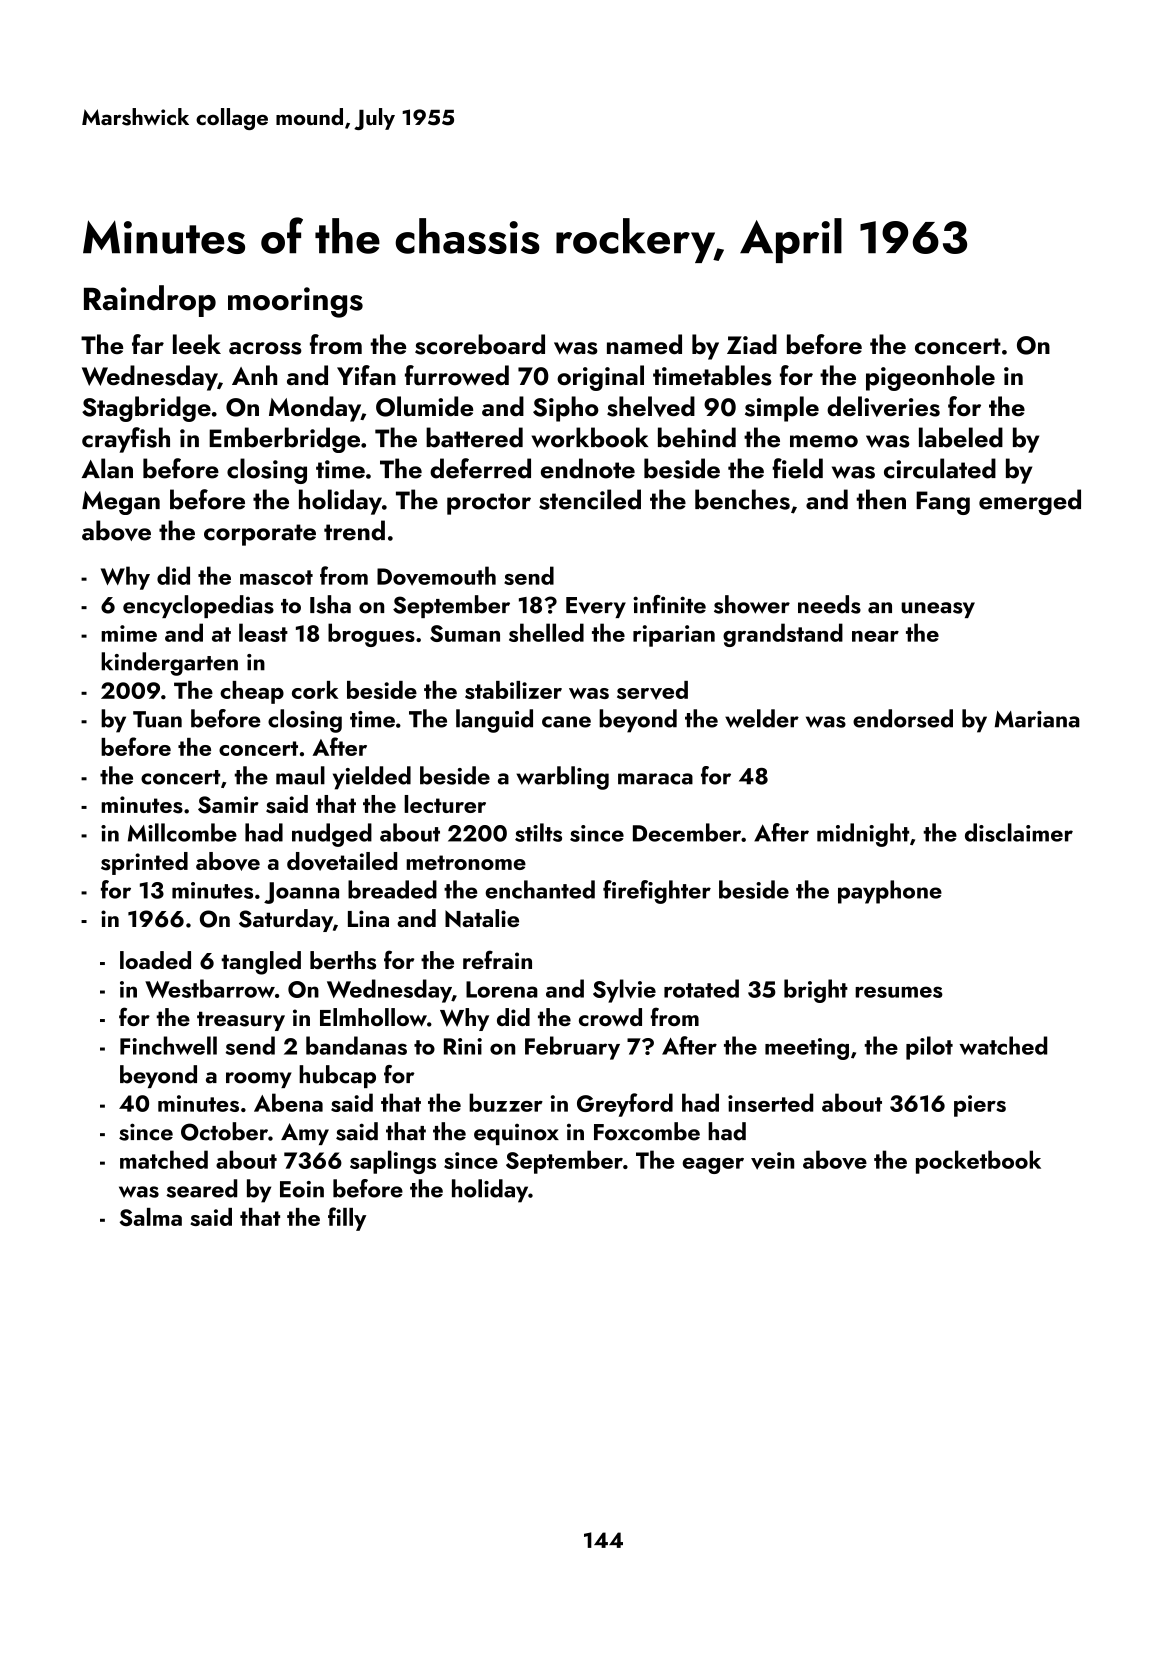 The width and height of the page is (1165, 1654). I want to click on matched, so click(164, 1159).
